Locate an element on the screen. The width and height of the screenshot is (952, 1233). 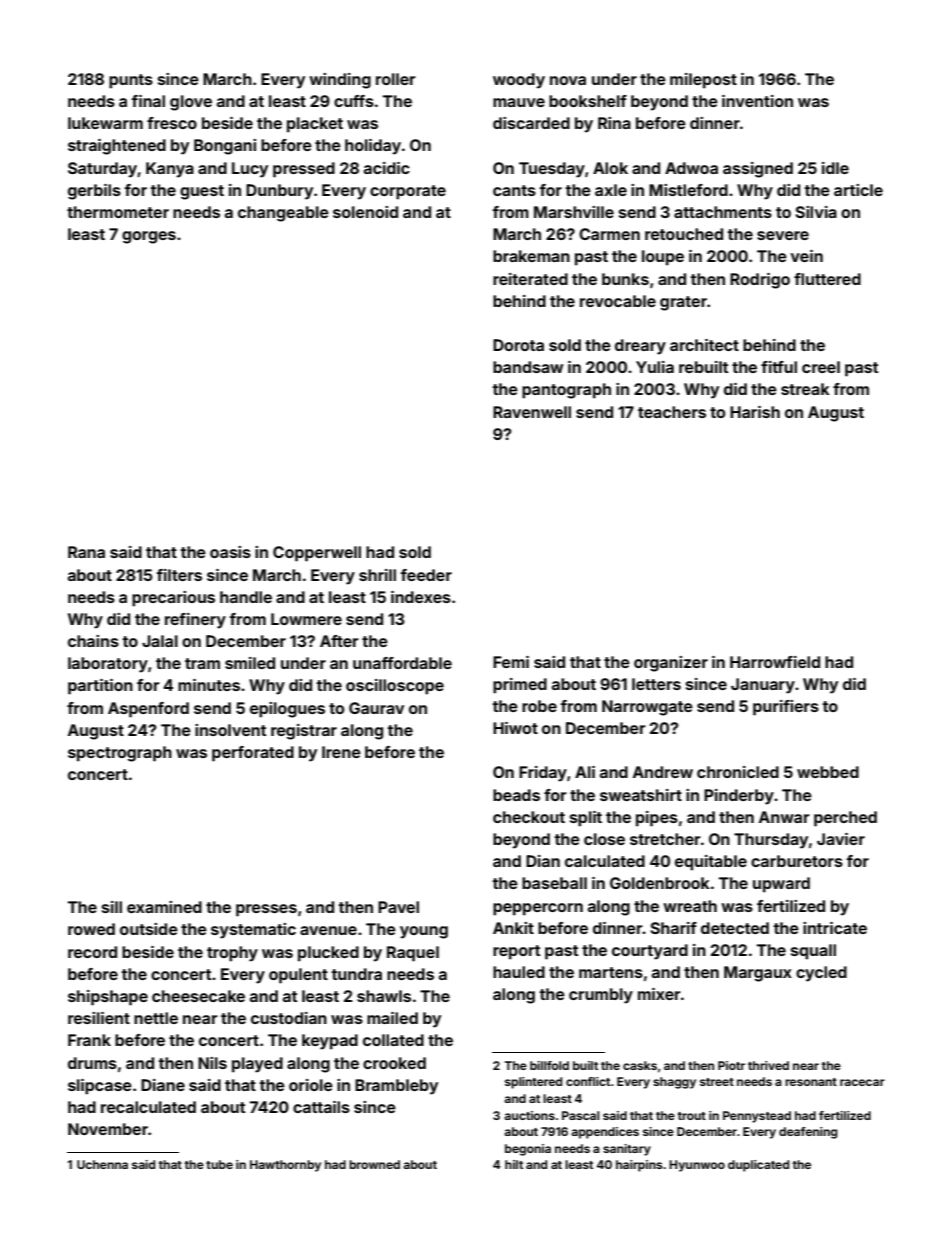
shrill is located at coordinates (377, 575).
